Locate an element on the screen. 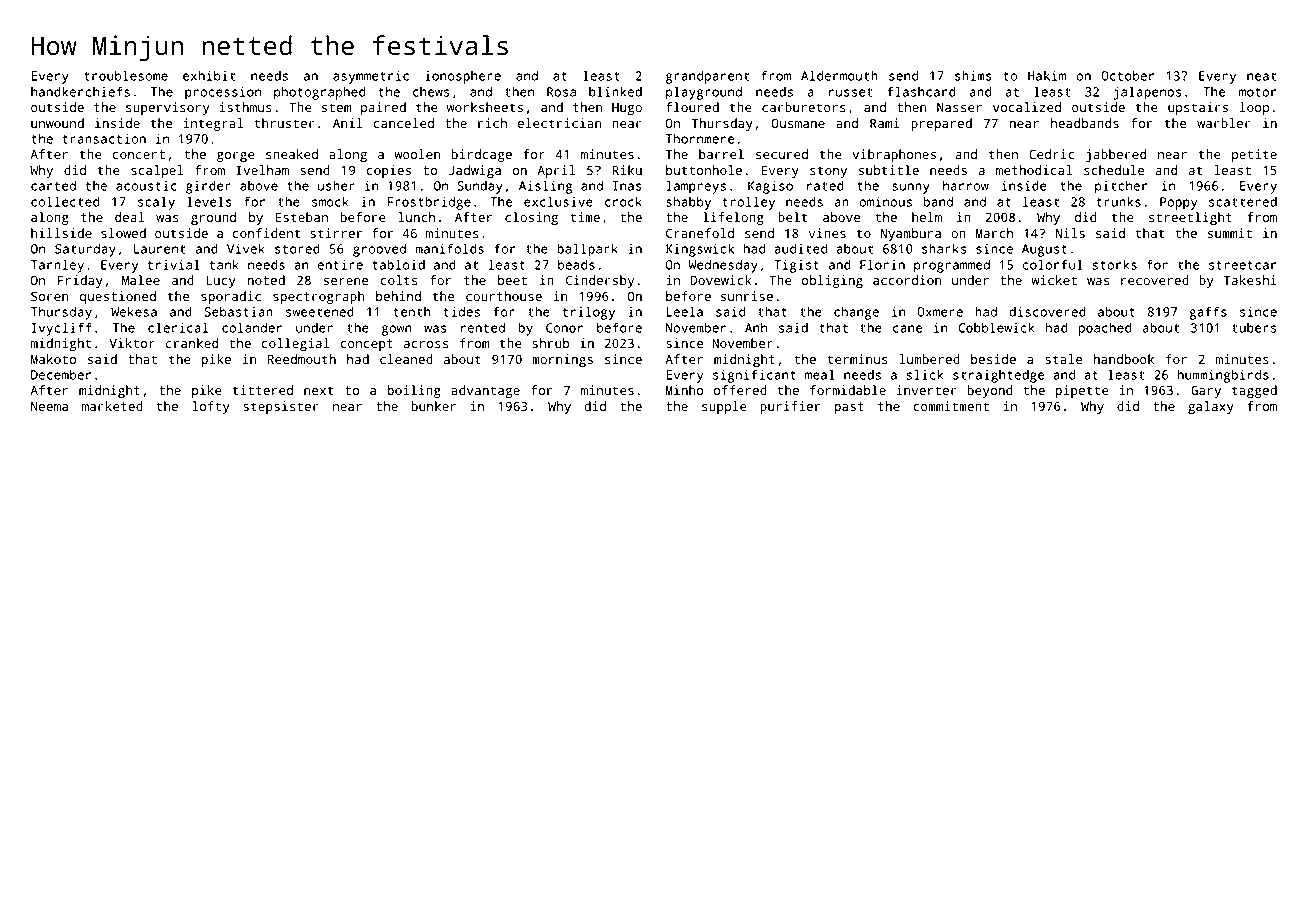 This screenshot has width=1308, height=924. transaction is located at coordinates (104, 139).
